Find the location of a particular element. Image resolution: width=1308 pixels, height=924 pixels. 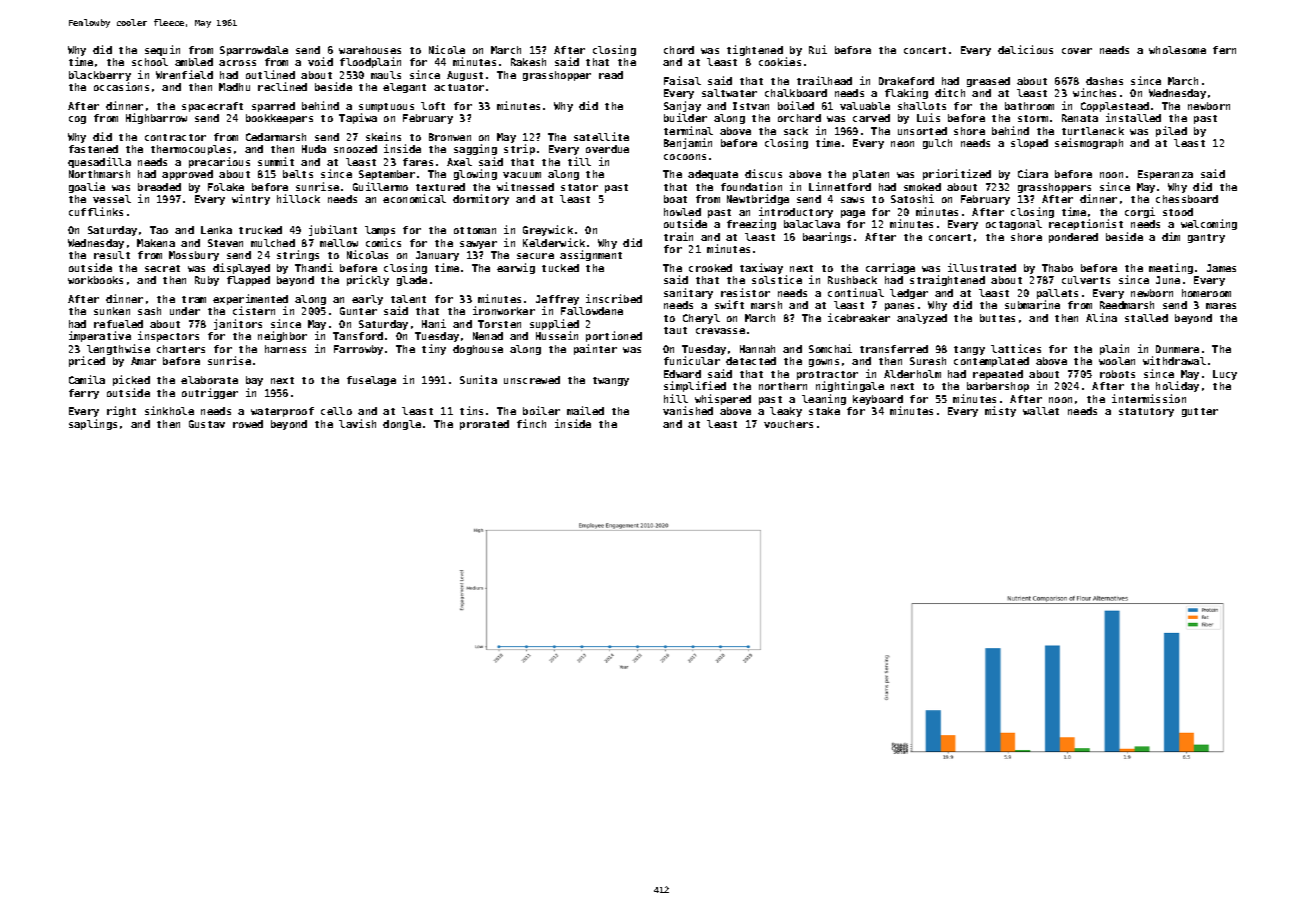

chessboard is located at coordinates (1187, 199).
